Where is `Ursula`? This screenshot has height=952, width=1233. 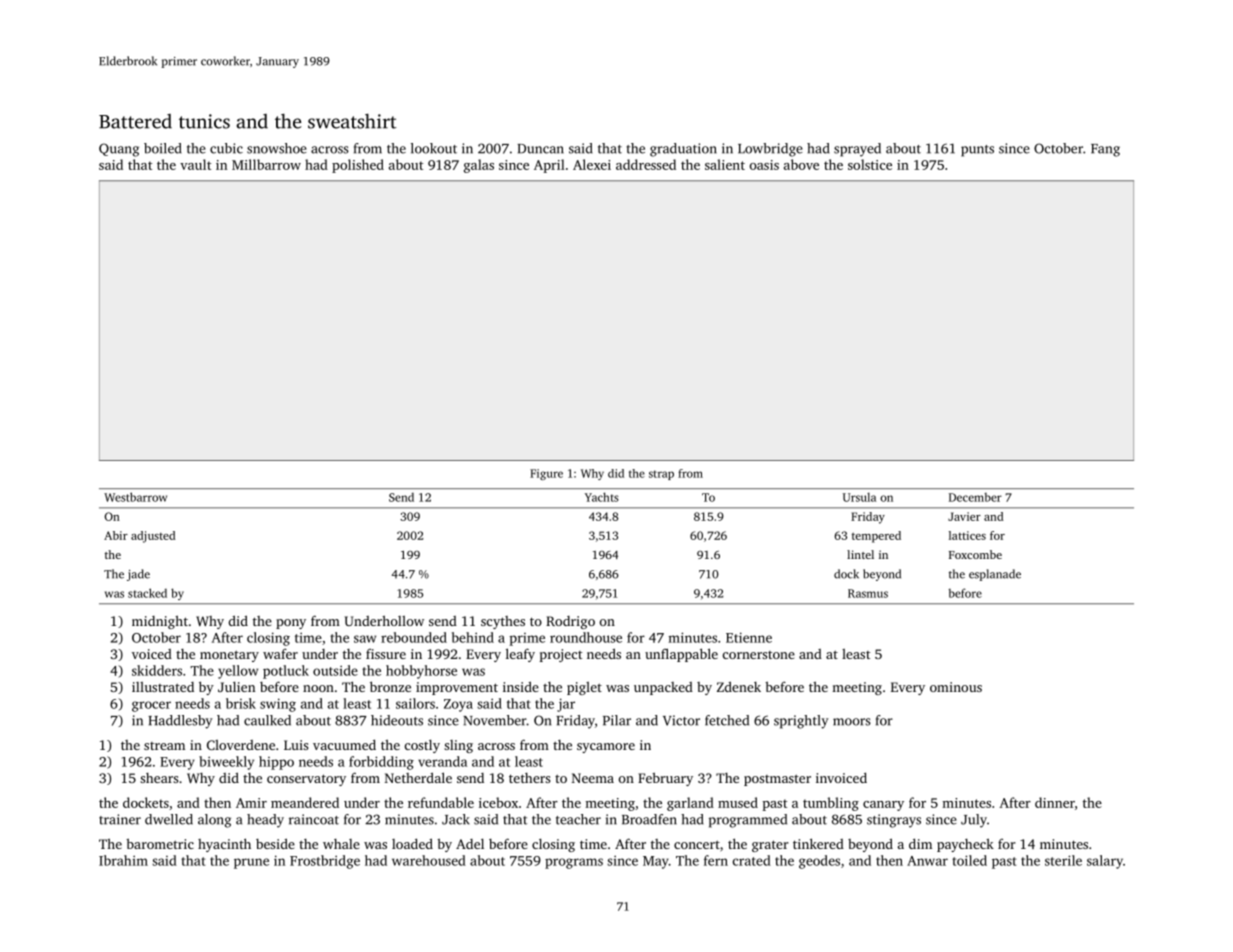 Ursula is located at coordinates (859, 497).
